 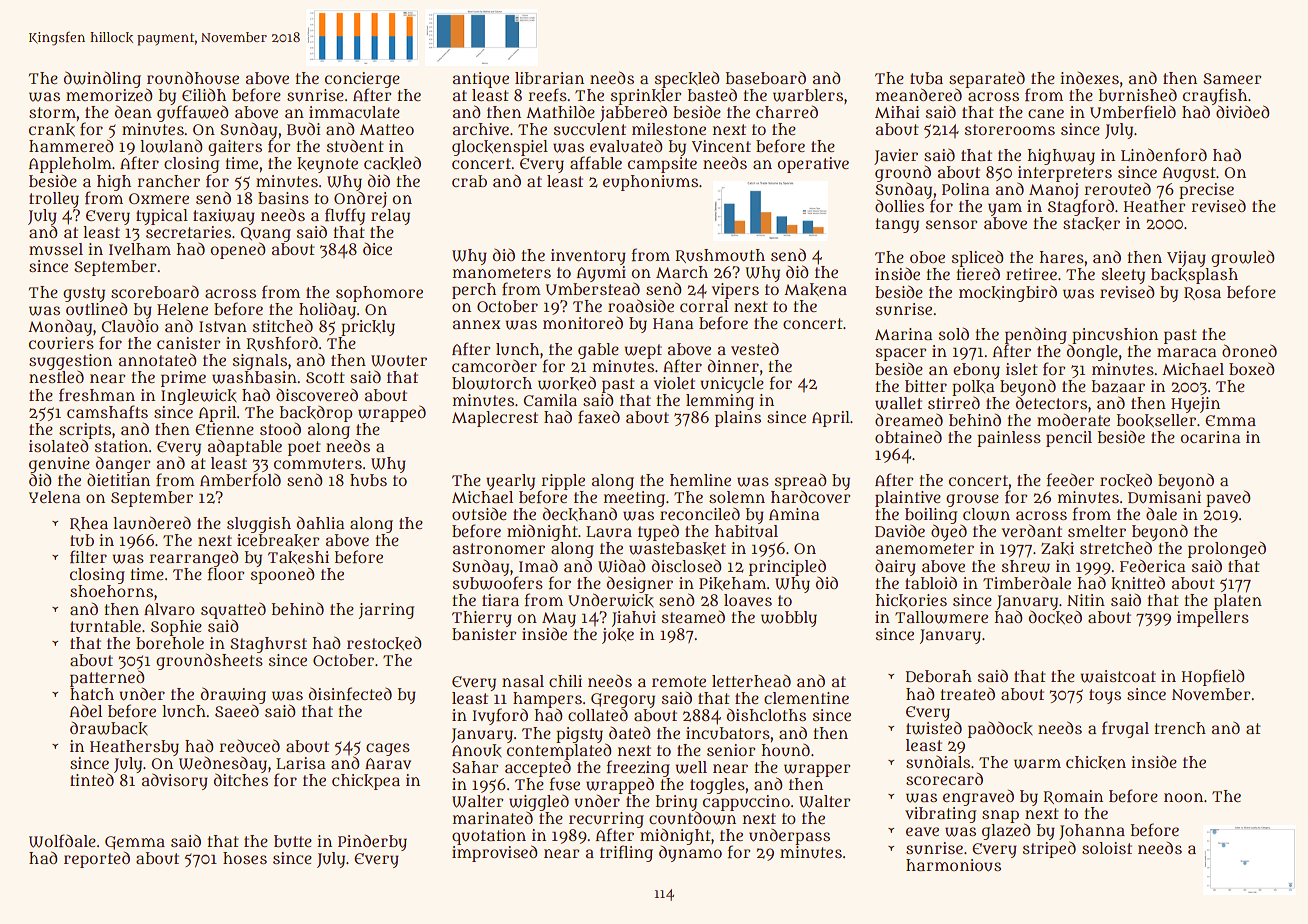 I want to click on vested, so click(x=755, y=348).
